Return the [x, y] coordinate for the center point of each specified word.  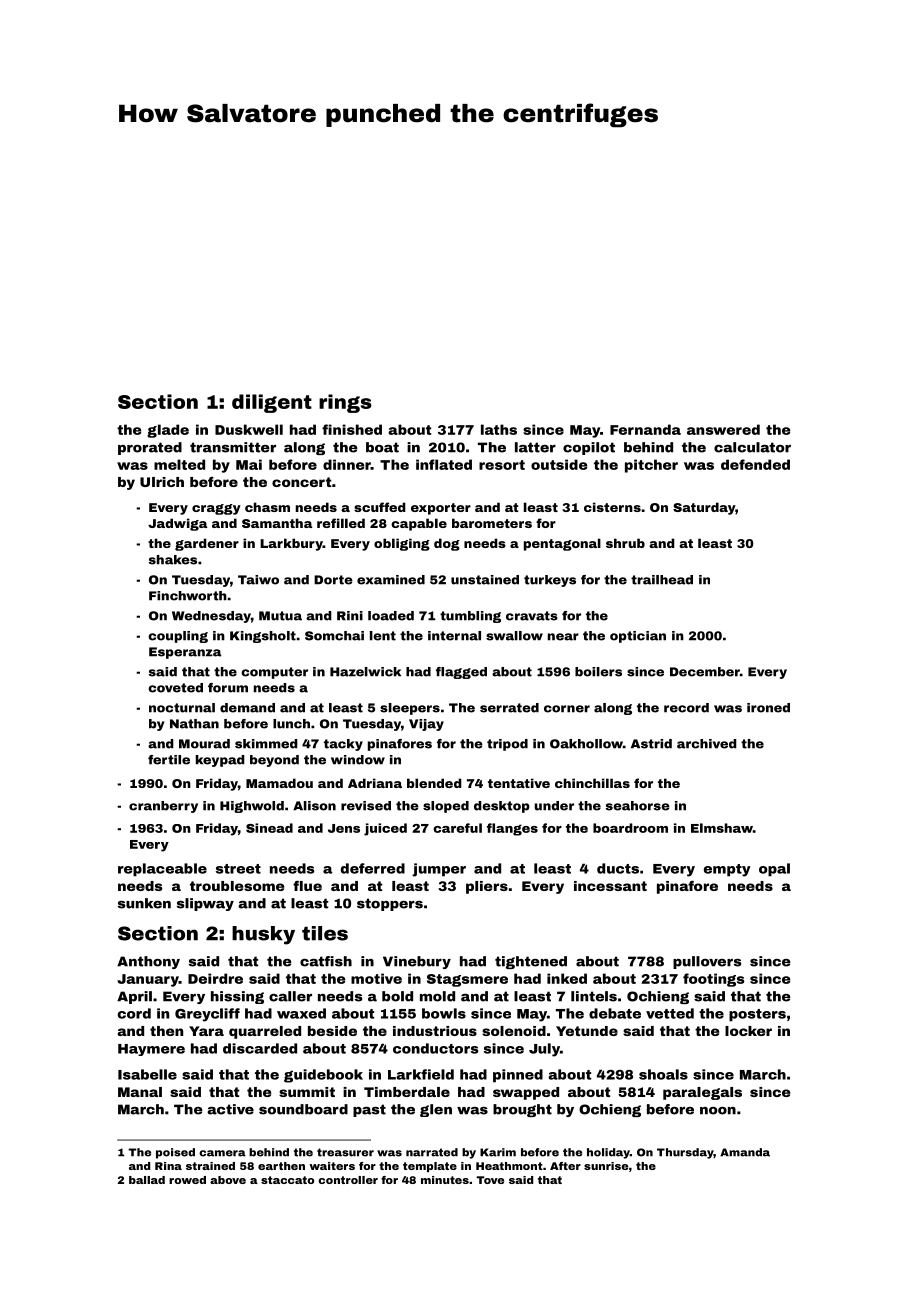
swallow [514, 636]
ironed [768, 708]
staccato [287, 1180]
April [134, 997]
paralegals [702, 1093]
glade [168, 431]
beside [332, 1031]
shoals [663, 1074]
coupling [178, 637]
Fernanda [645, 429]
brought [522, 1110]
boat [382, 447]
